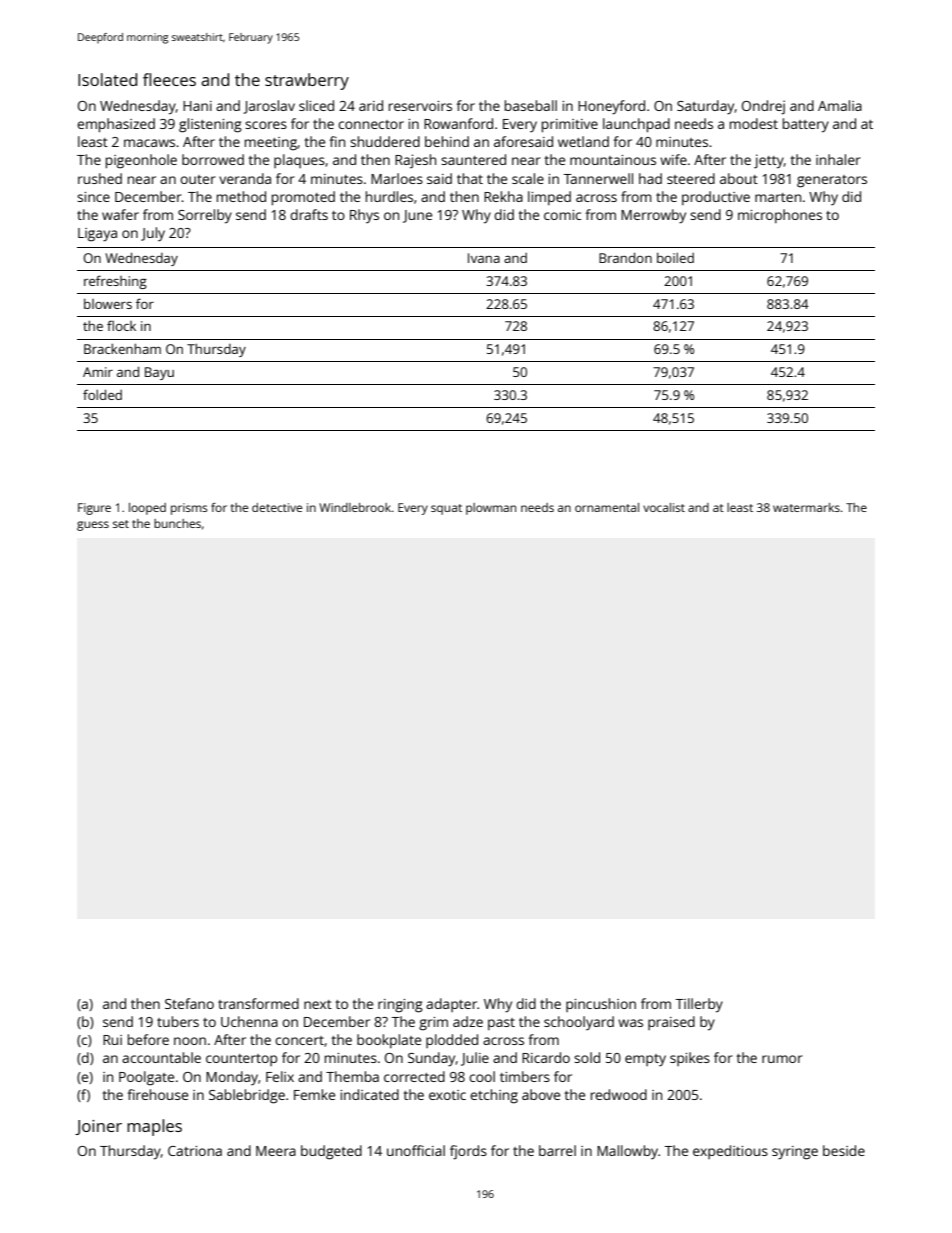  What do you see at coordinates (116, 125) in the screenshot?
I see `emphasized` at bounding box center [116, 125].
